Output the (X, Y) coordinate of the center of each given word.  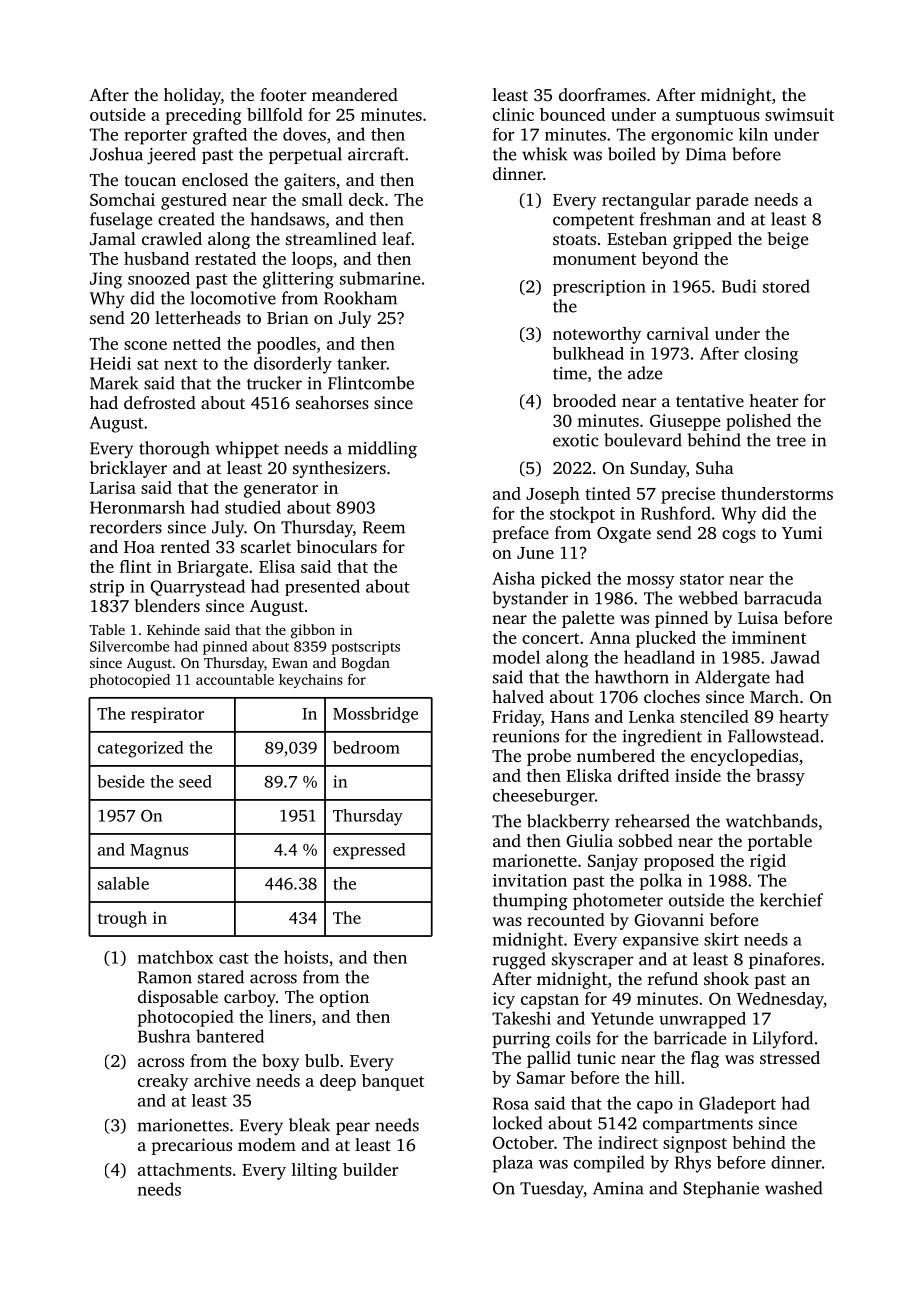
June (535, 553)
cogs (739, 536)
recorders (126, 527)
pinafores (784, 960)
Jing (106, 280)
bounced (572, 114)
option (344, 998)
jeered (171, 155)
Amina (618, 1188)
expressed (369, 851)
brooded (584, 400)
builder (370, 1169)
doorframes (602, 94)
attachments (185, 1169)
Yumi (802, 532)
